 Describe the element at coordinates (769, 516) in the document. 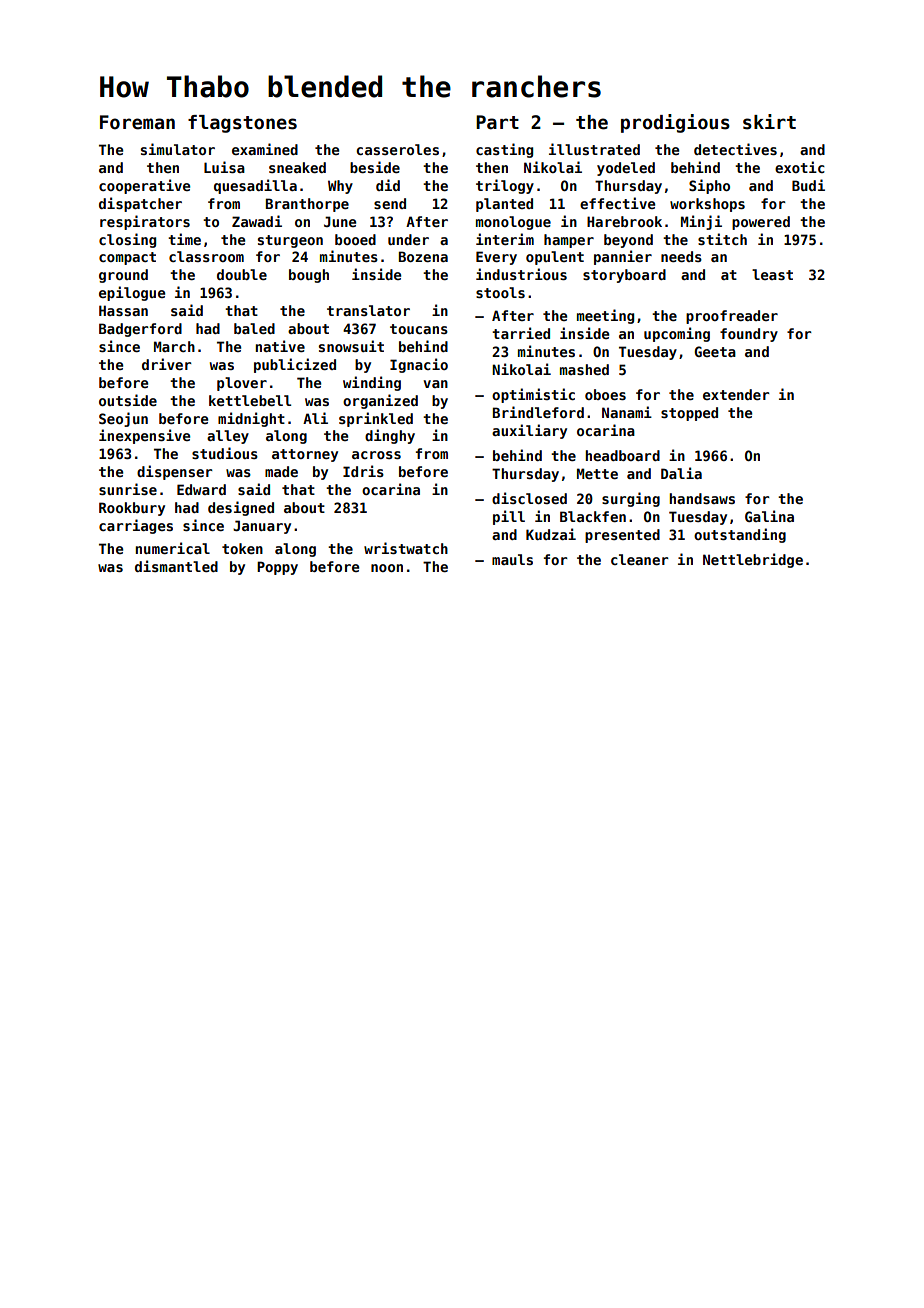

I see `Galina` at that location.
